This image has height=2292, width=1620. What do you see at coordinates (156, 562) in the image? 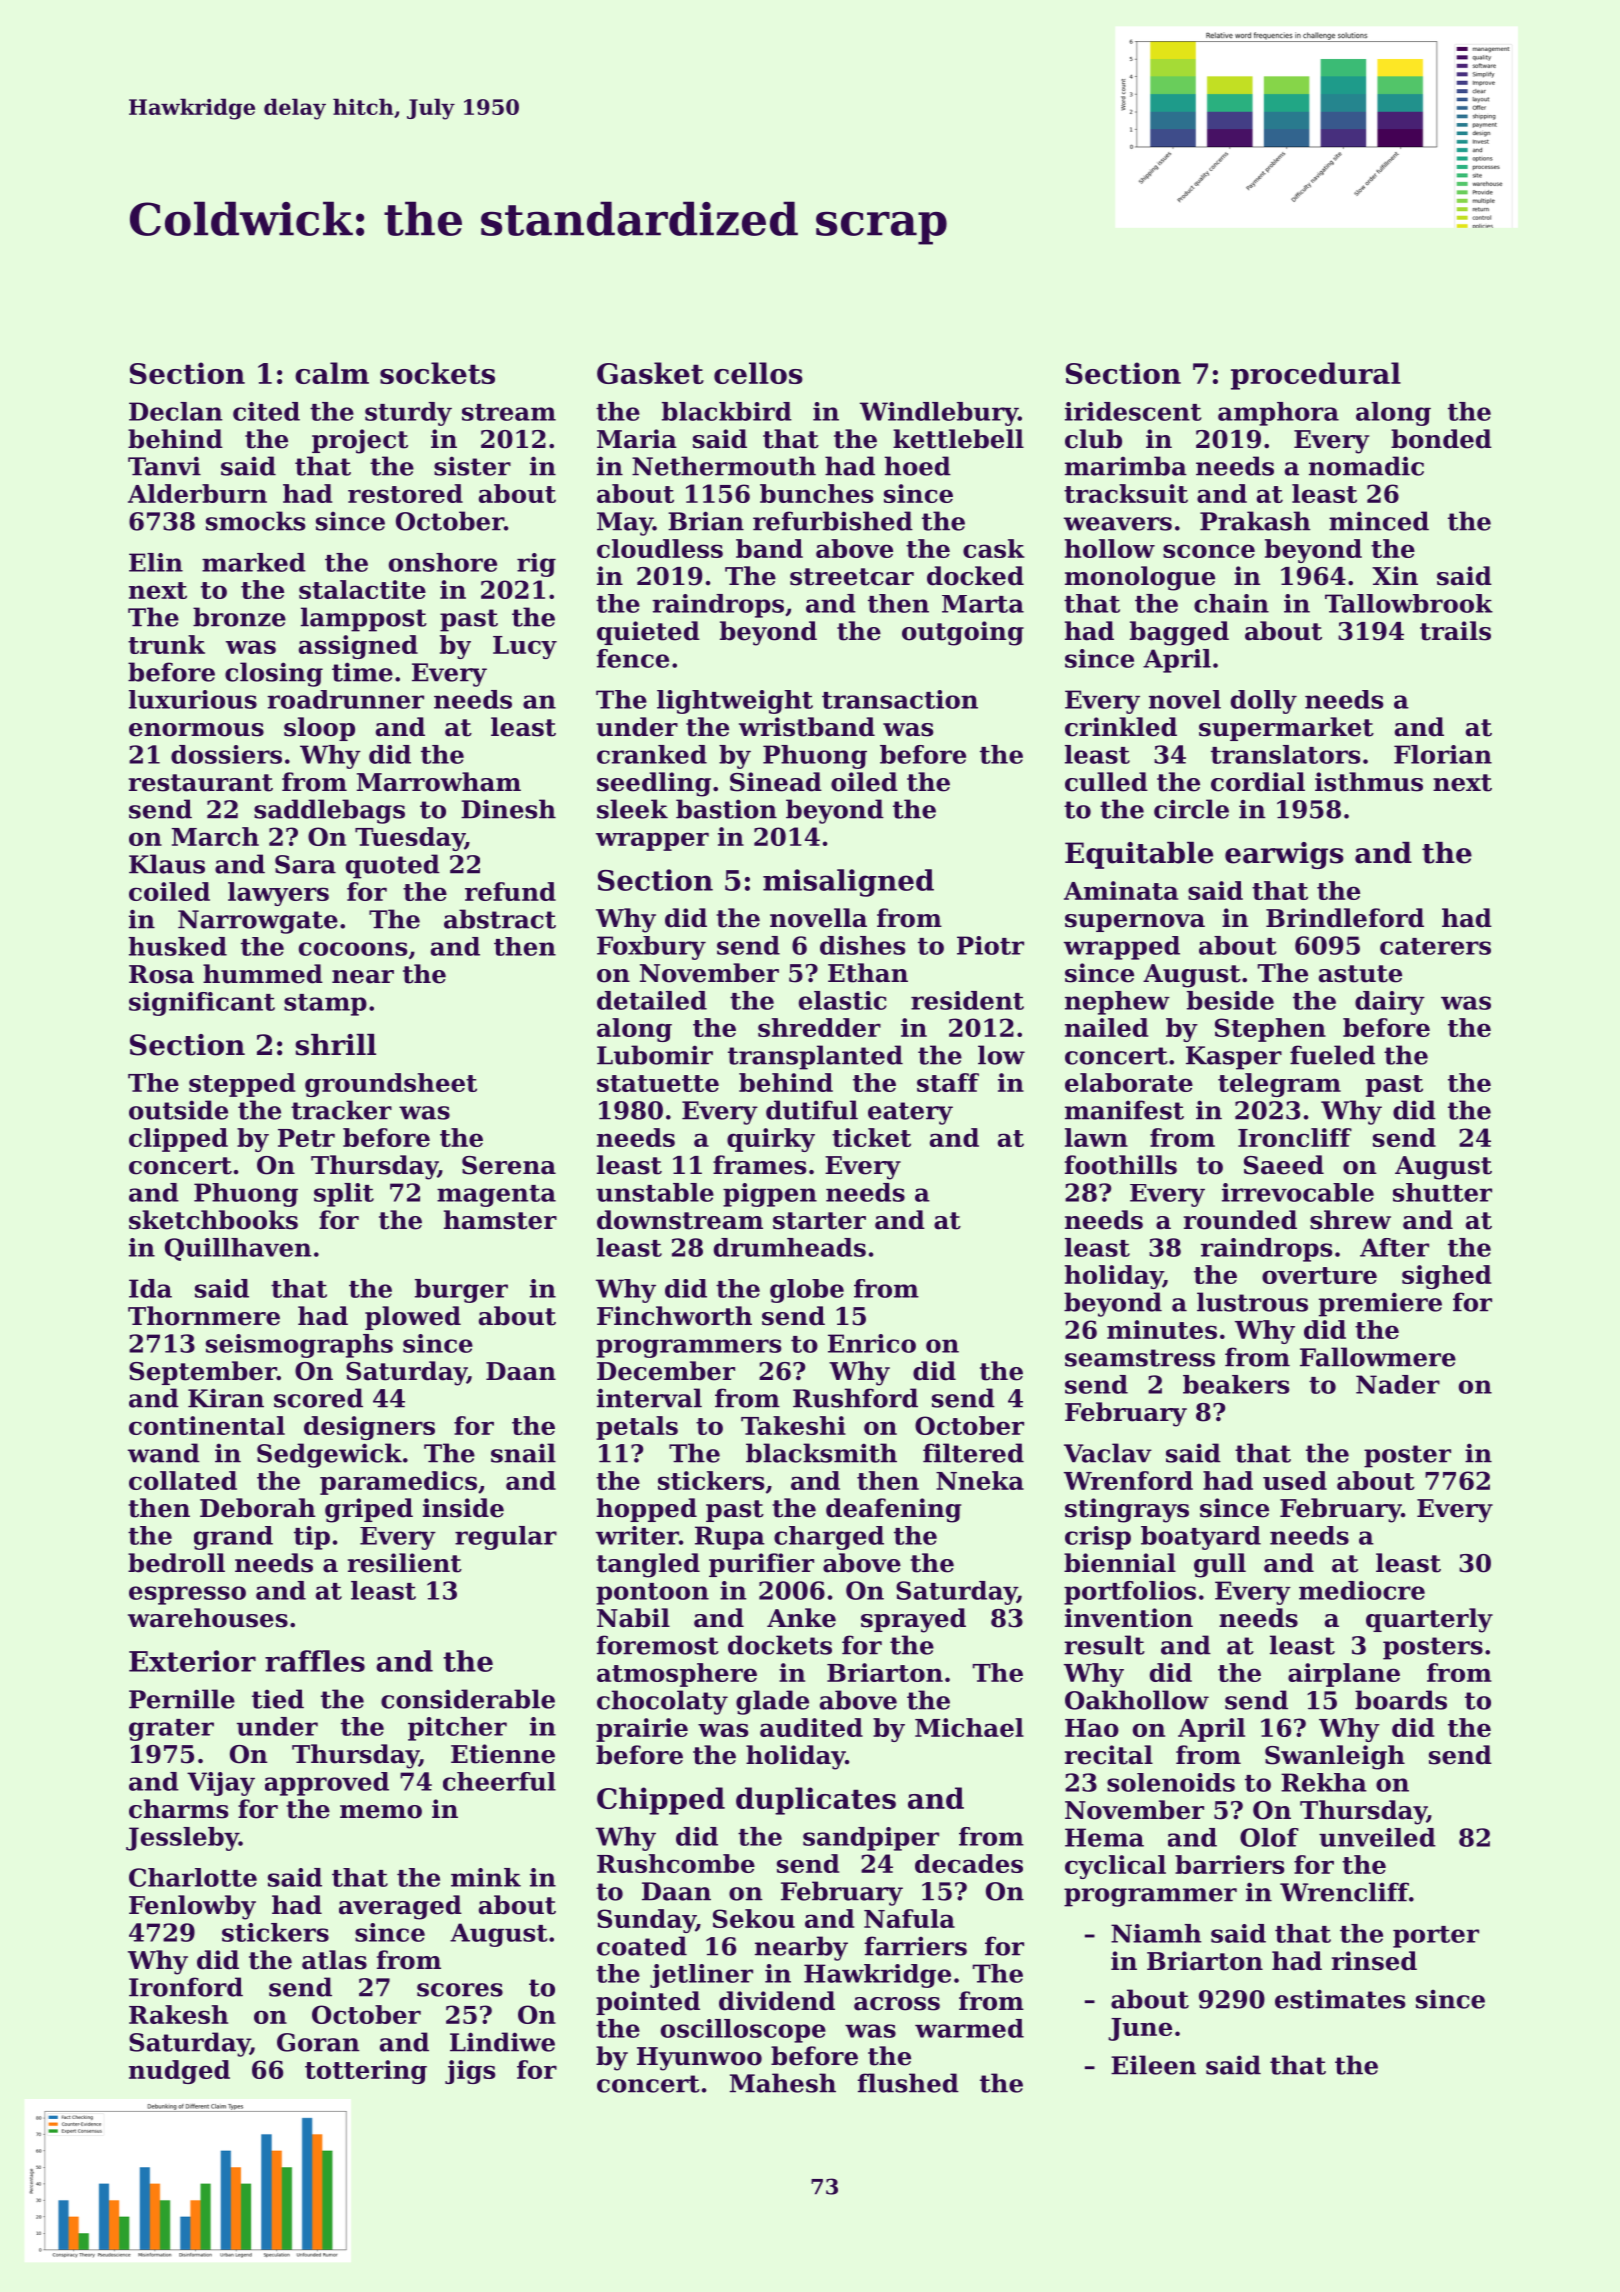
I see `Elin` at bounding box center [156, 562].
